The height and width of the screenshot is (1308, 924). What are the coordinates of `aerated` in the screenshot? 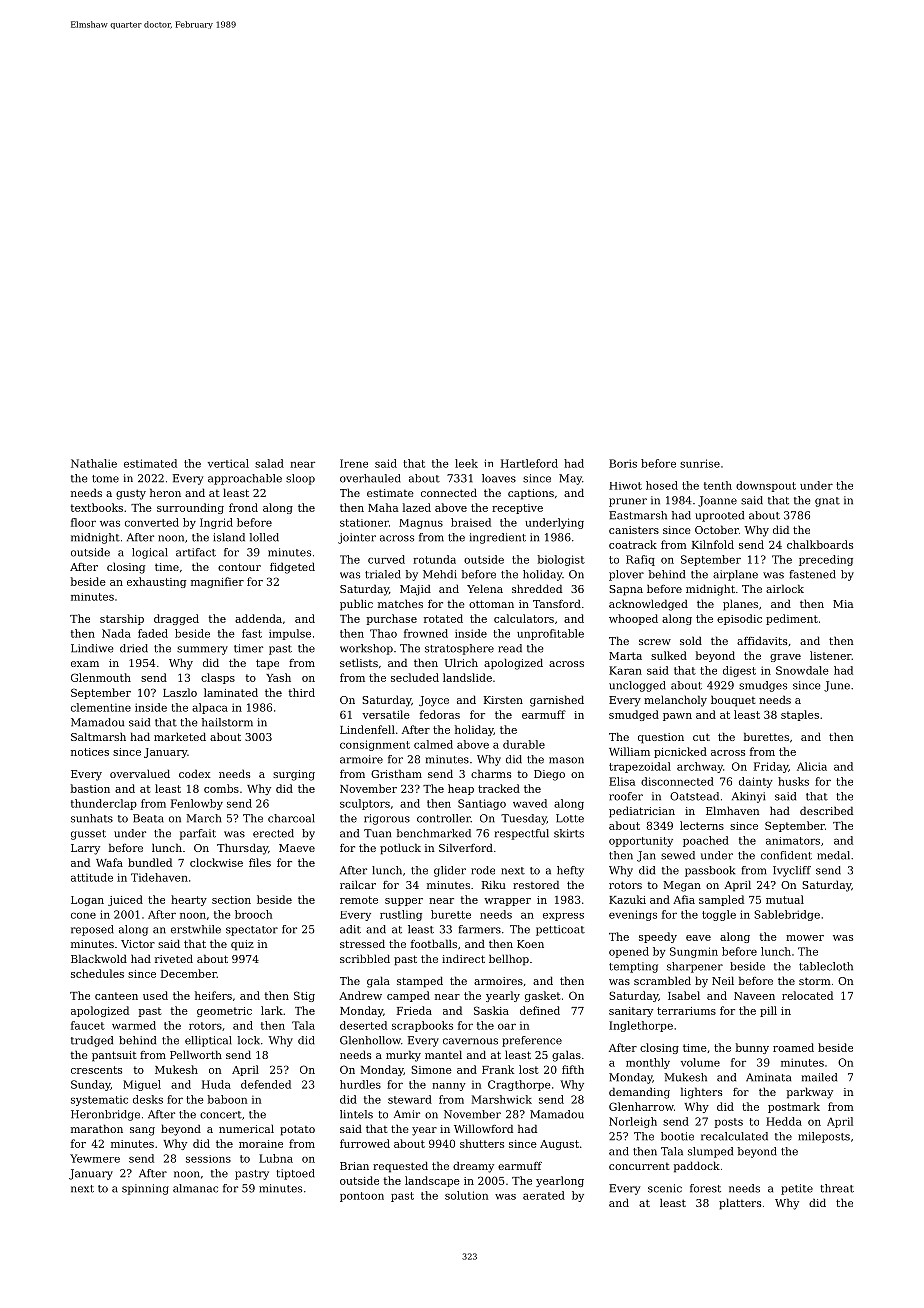 It's located at (544, 1195).
